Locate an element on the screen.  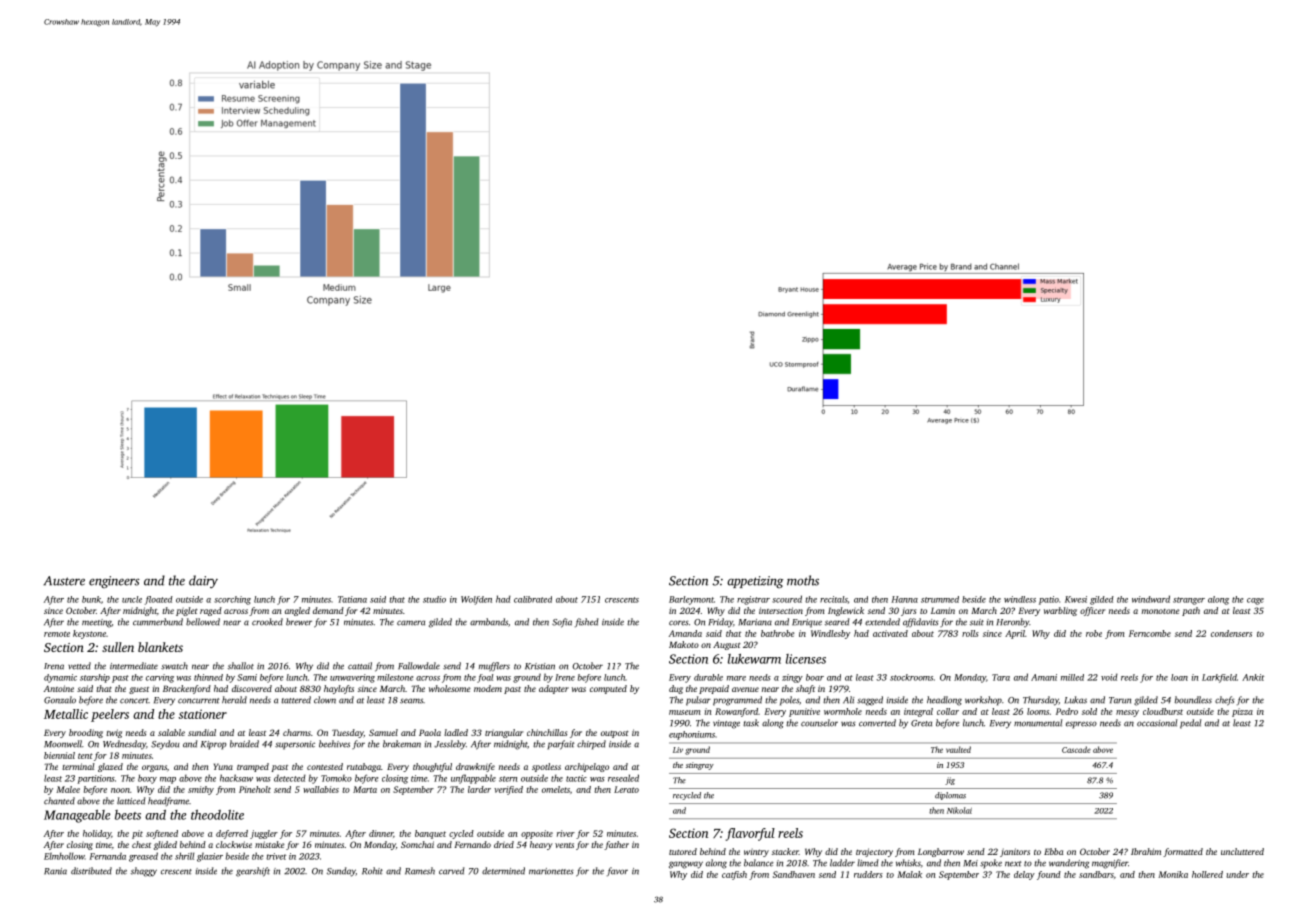
Inglewick is located at coordinates (846, 611).
